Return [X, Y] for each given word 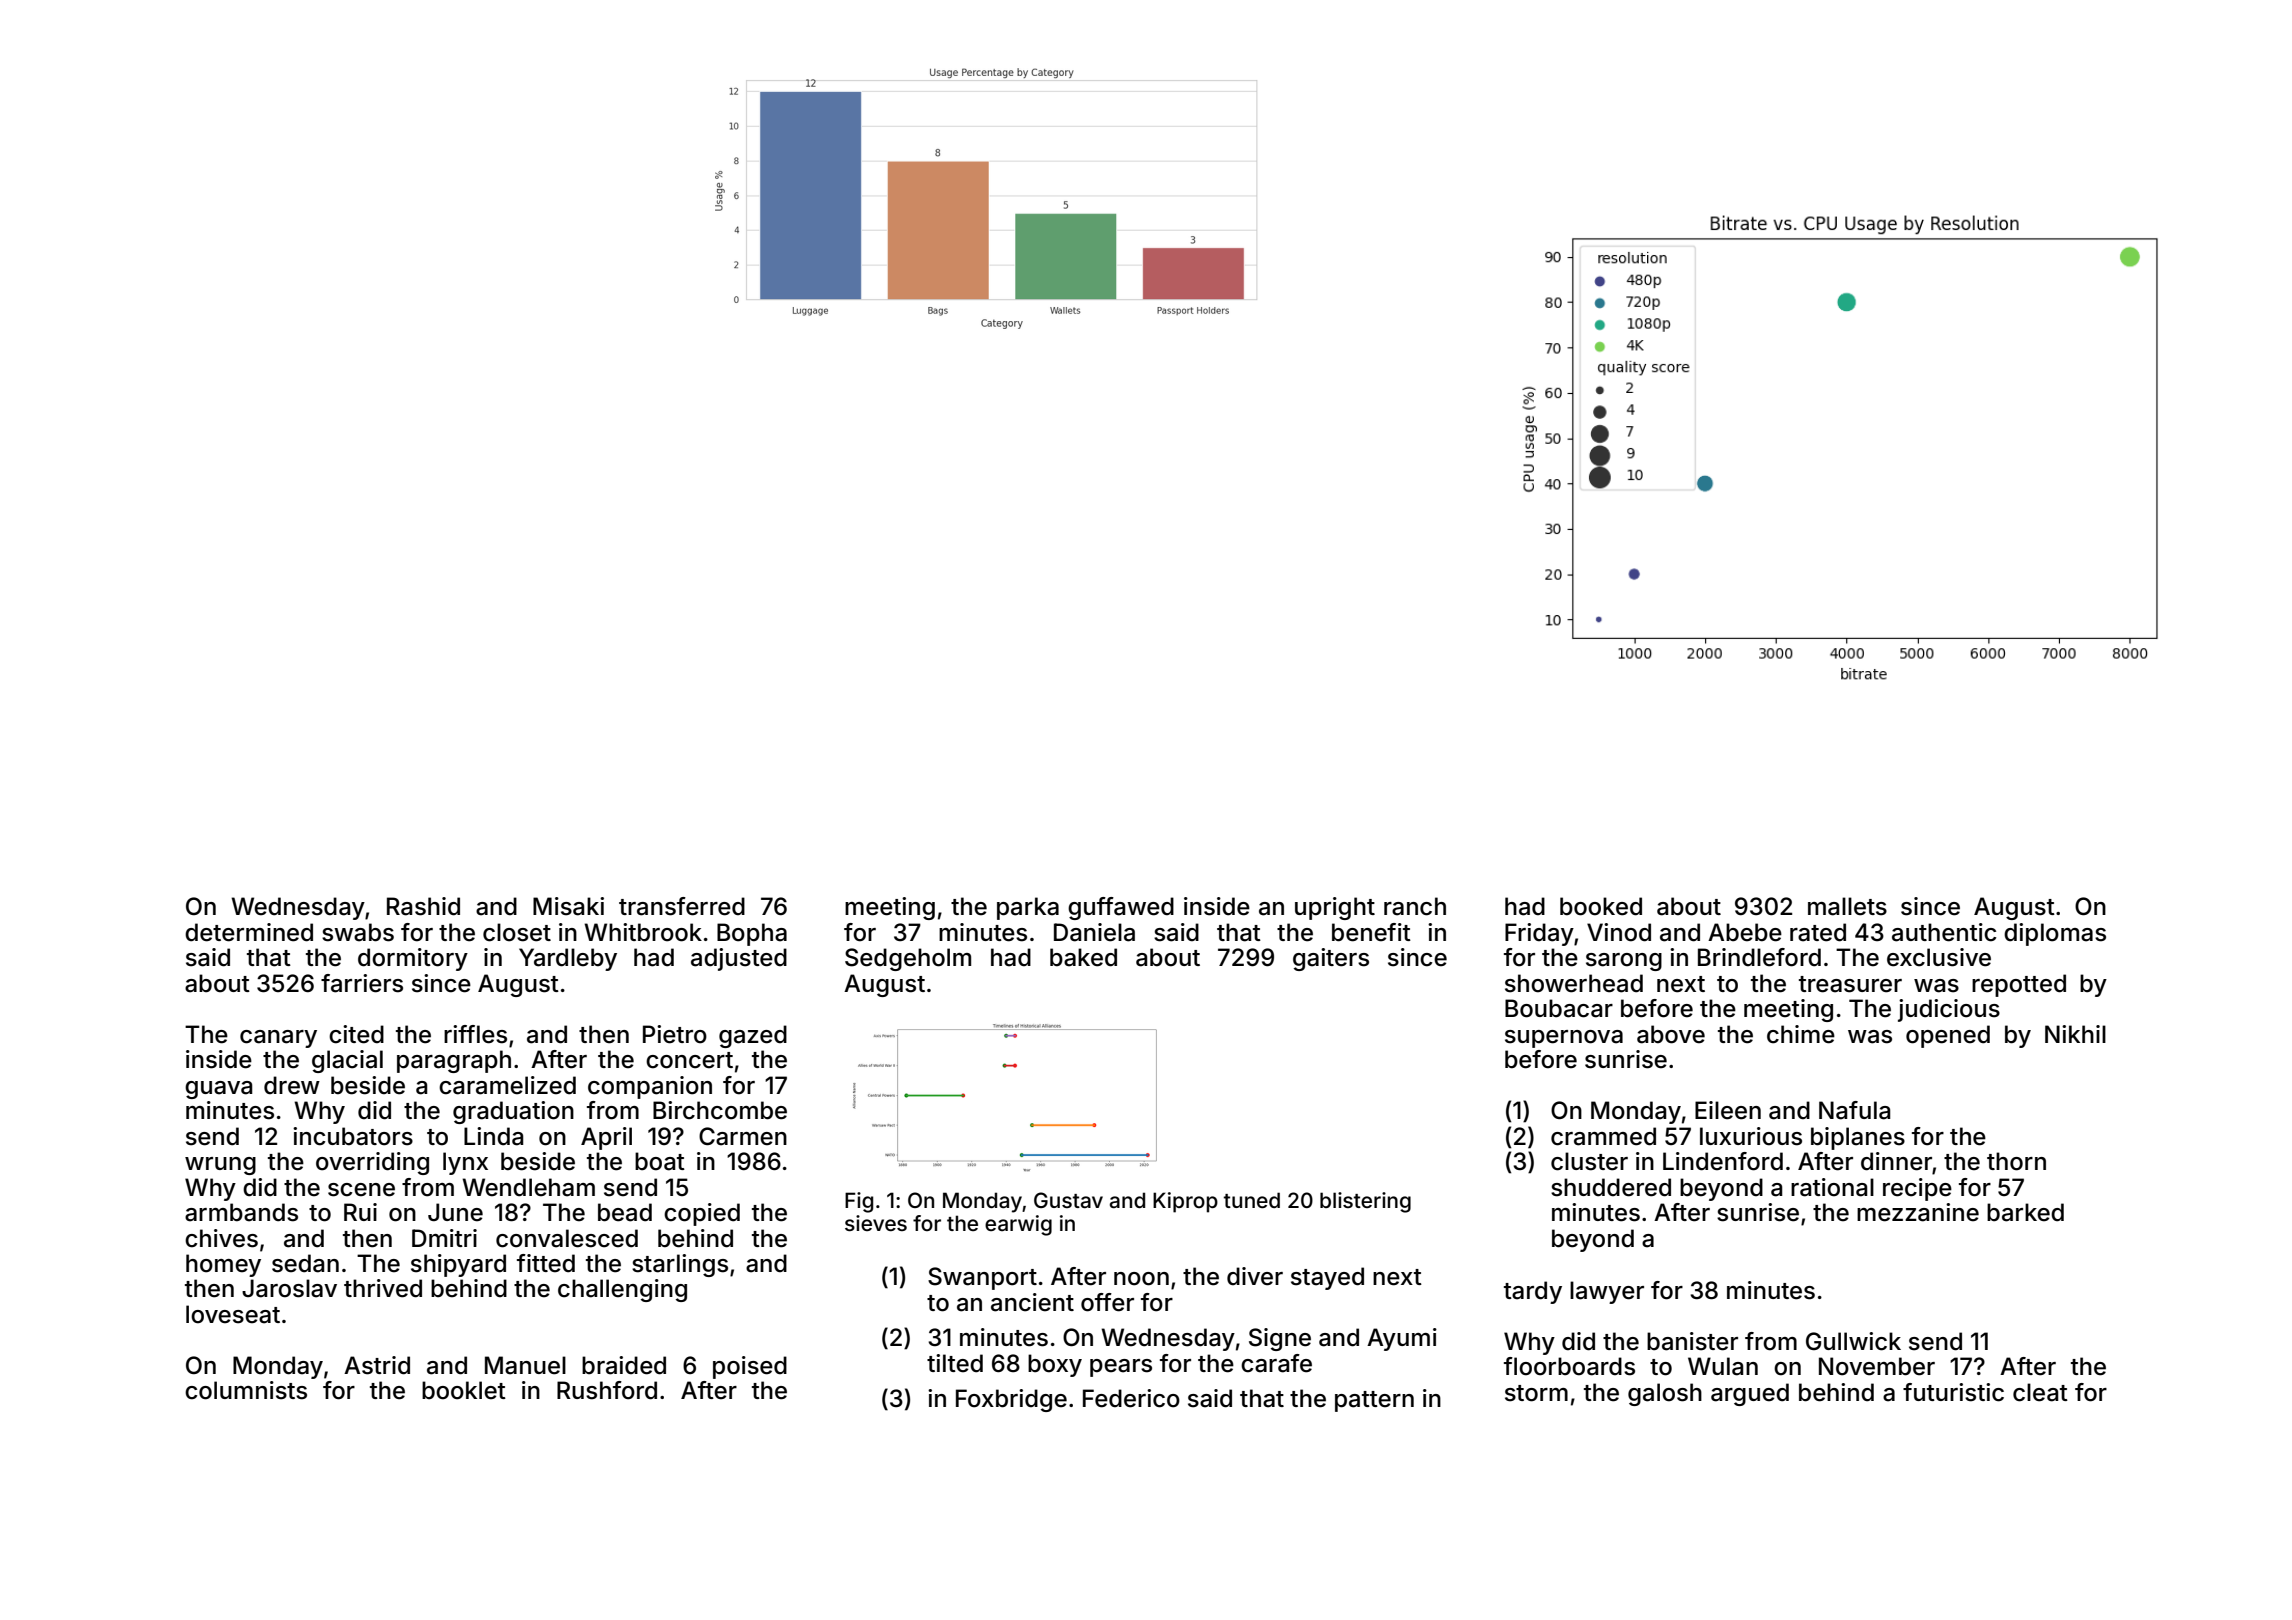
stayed [1327, 1278]
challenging [622, 1290]
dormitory [413, 959]
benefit [1371, 932]
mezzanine [1918, 1212]
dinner [1896, 1161]
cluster [1589, 1161]
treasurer [1850, 984]
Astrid [377, 1365]
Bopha [752, 934]
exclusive [1939, 957]
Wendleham [528, 1187]
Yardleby [568, 959]
